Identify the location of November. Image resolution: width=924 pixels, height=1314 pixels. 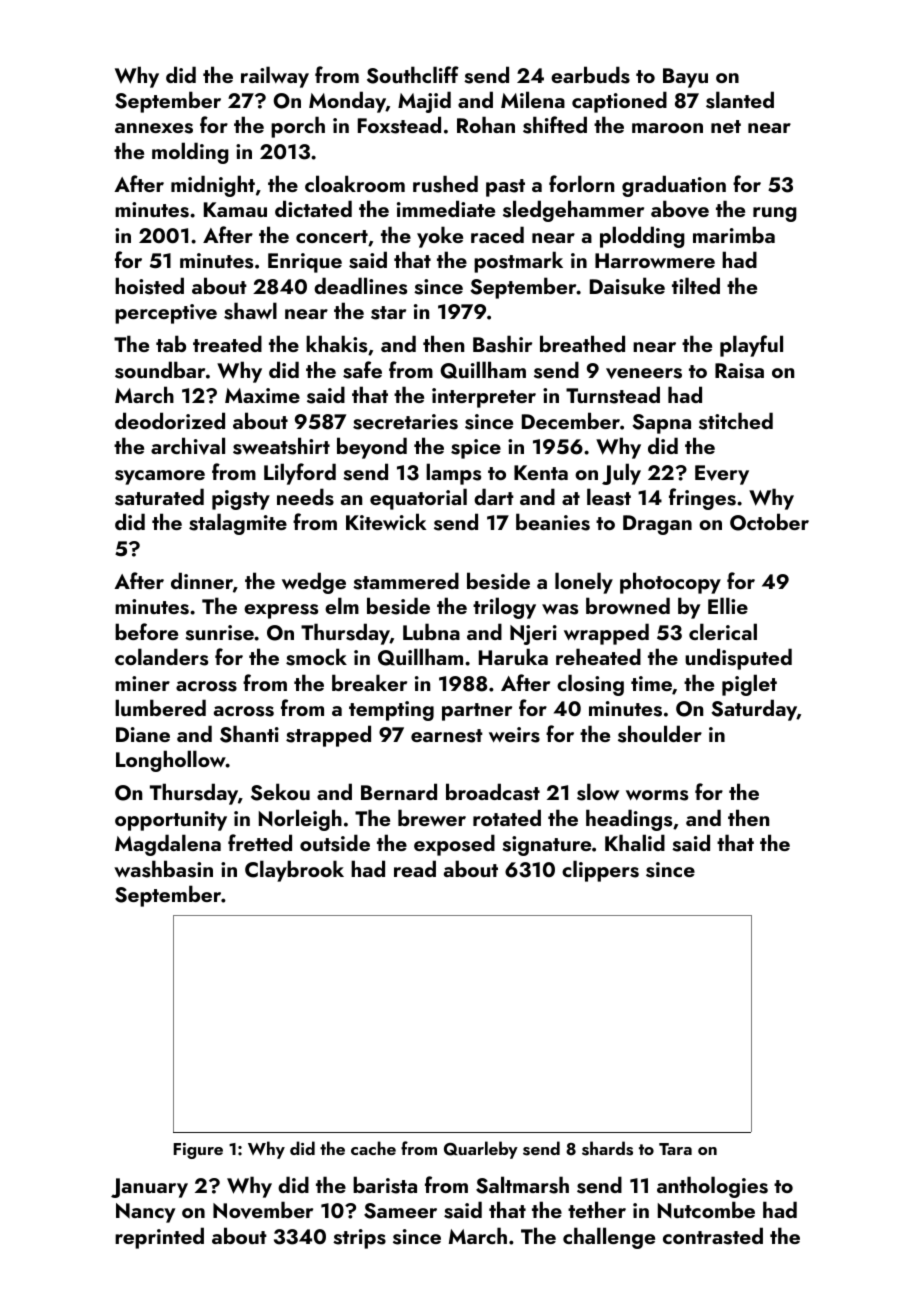
(263, 1210).
